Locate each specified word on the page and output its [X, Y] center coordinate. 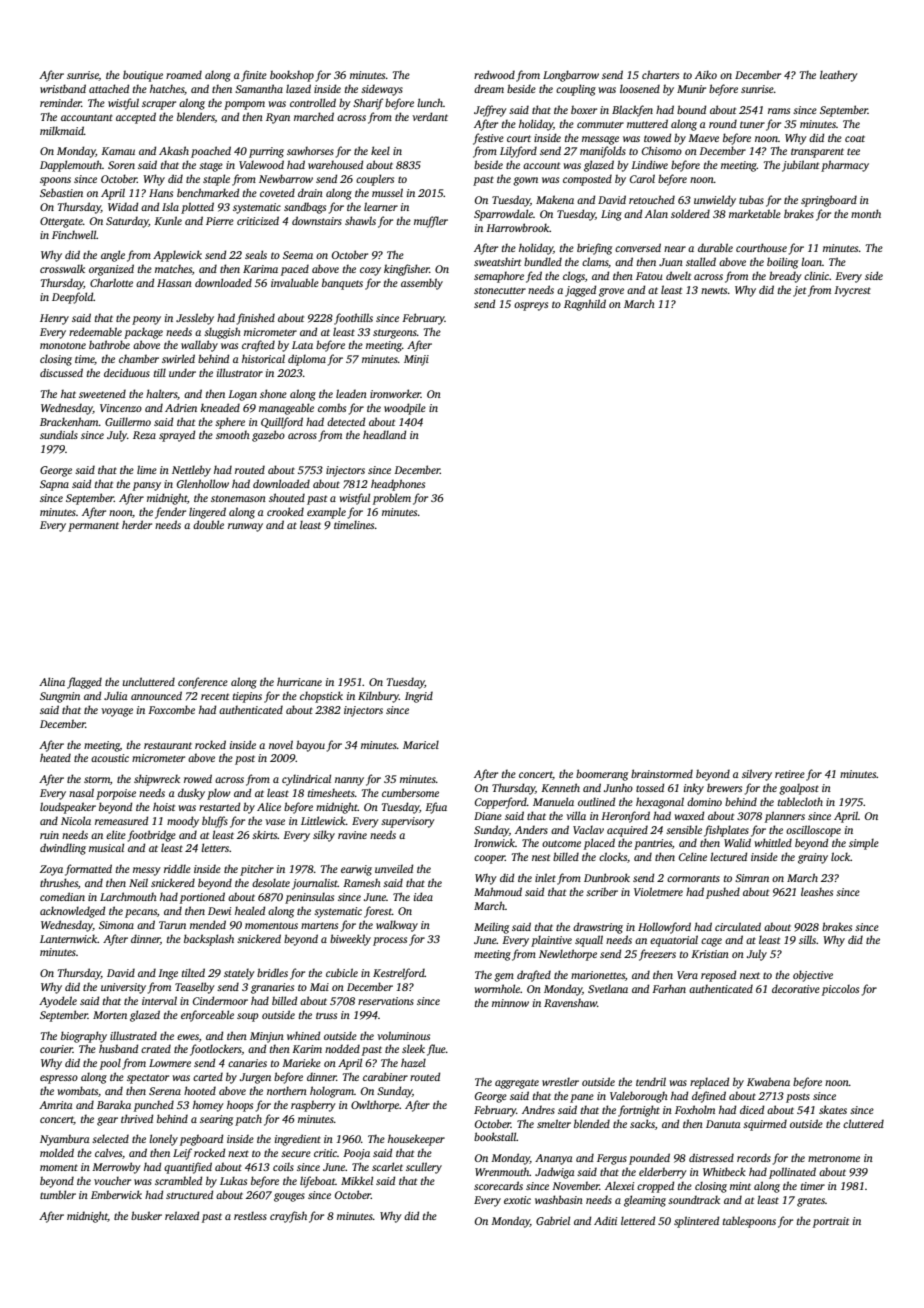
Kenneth [560, 787]
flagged [84, 683]
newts [714, 290]
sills [807, 939]
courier [56, 1049]
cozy [370, 271]
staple [216, 180]
